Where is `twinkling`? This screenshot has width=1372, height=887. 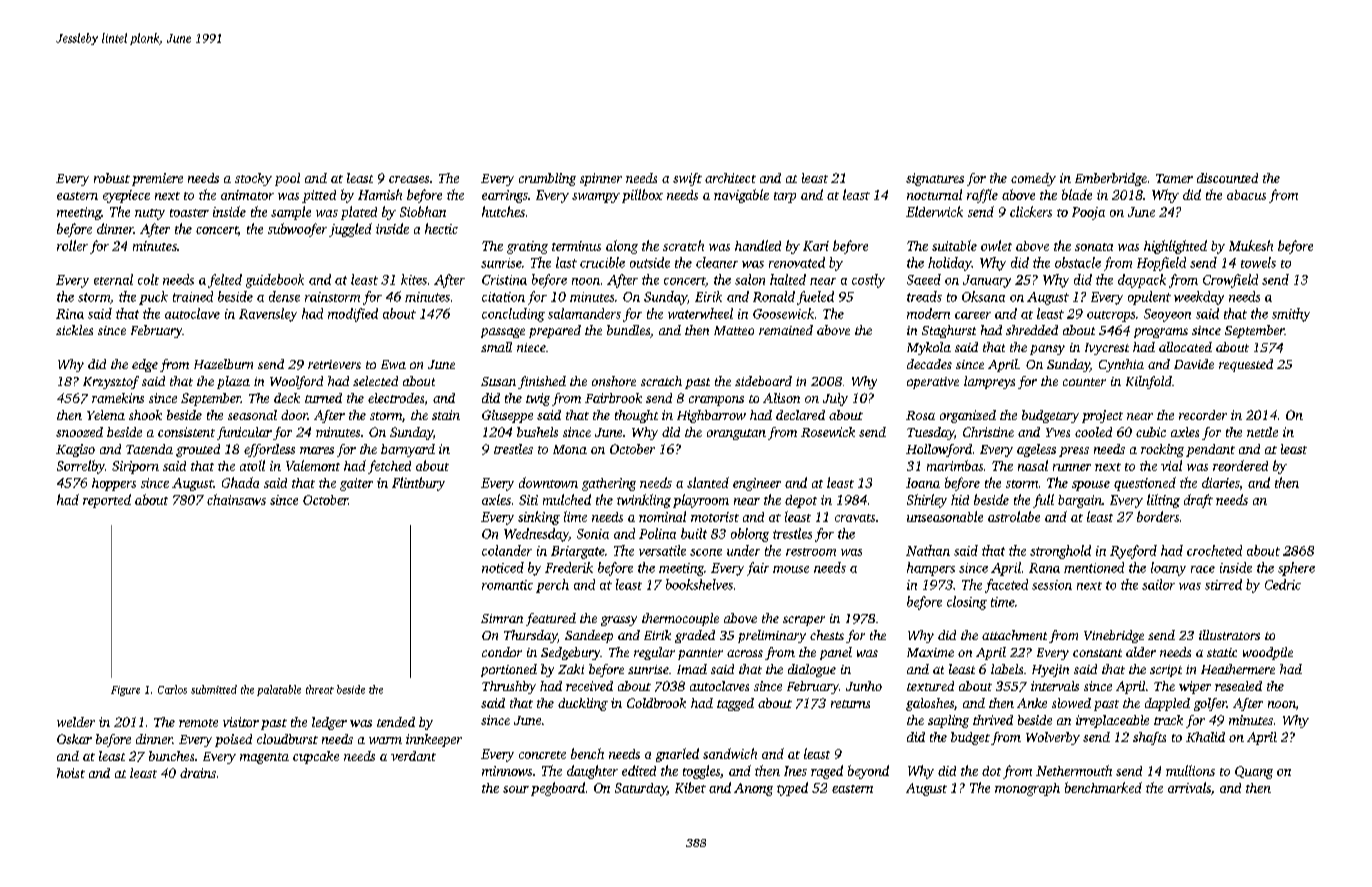
twinkling is located at coordinates (644, 501).
